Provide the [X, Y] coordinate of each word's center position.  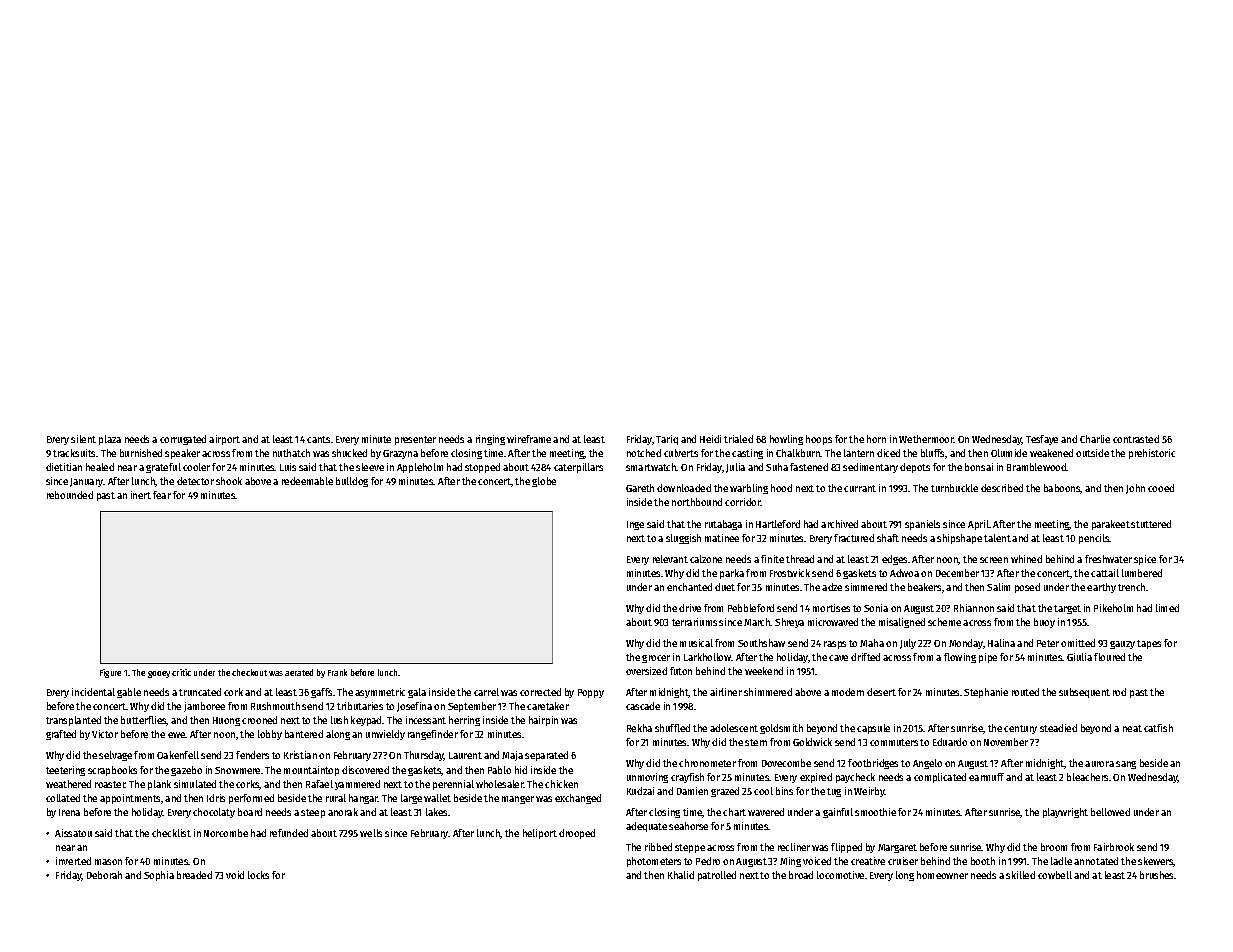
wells [371, 833]
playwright [1065, 813]
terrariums [694, 622]
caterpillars [578, 468]
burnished [141, 453]
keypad [366, 721]
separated [546, 756]
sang [1126, 765]
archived [839, 524]
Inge [635, 525]
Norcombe [226, 833]
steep [313, 813]
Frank [337, 672]
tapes [1149, 644]
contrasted [1136, 439]
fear [162, 495]
